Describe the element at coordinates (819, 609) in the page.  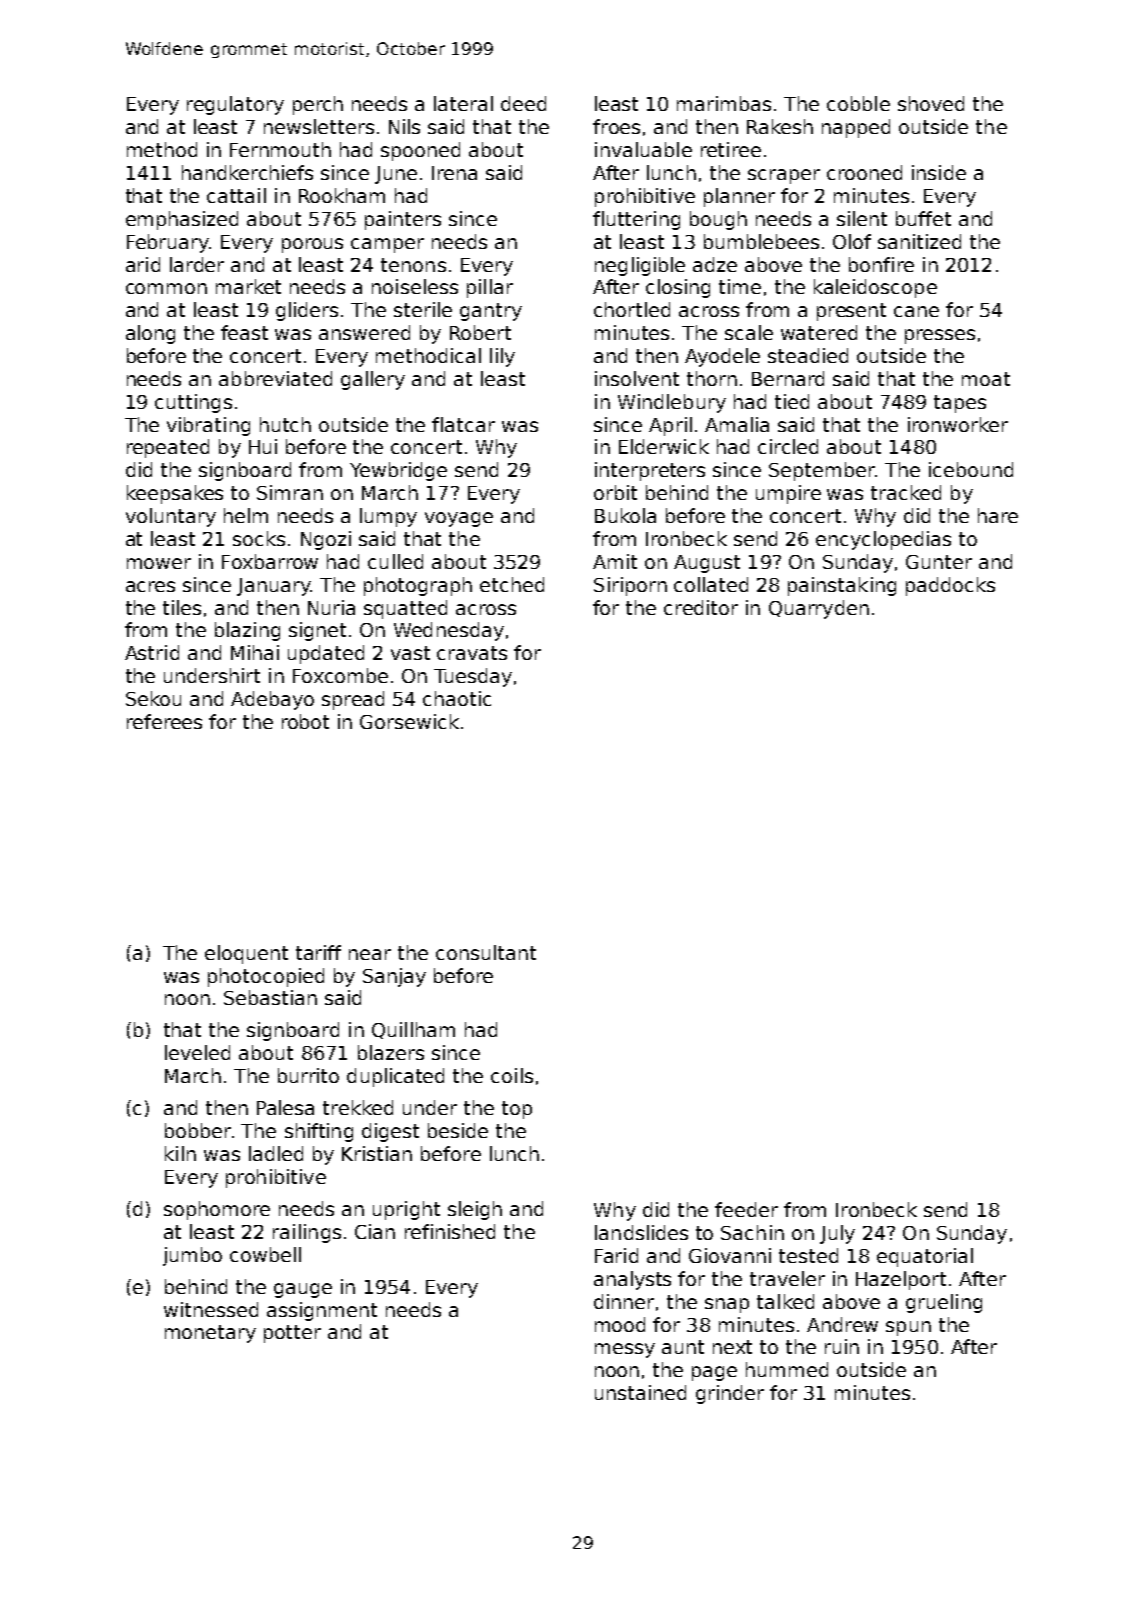
I see `Quarryden` at that location.
